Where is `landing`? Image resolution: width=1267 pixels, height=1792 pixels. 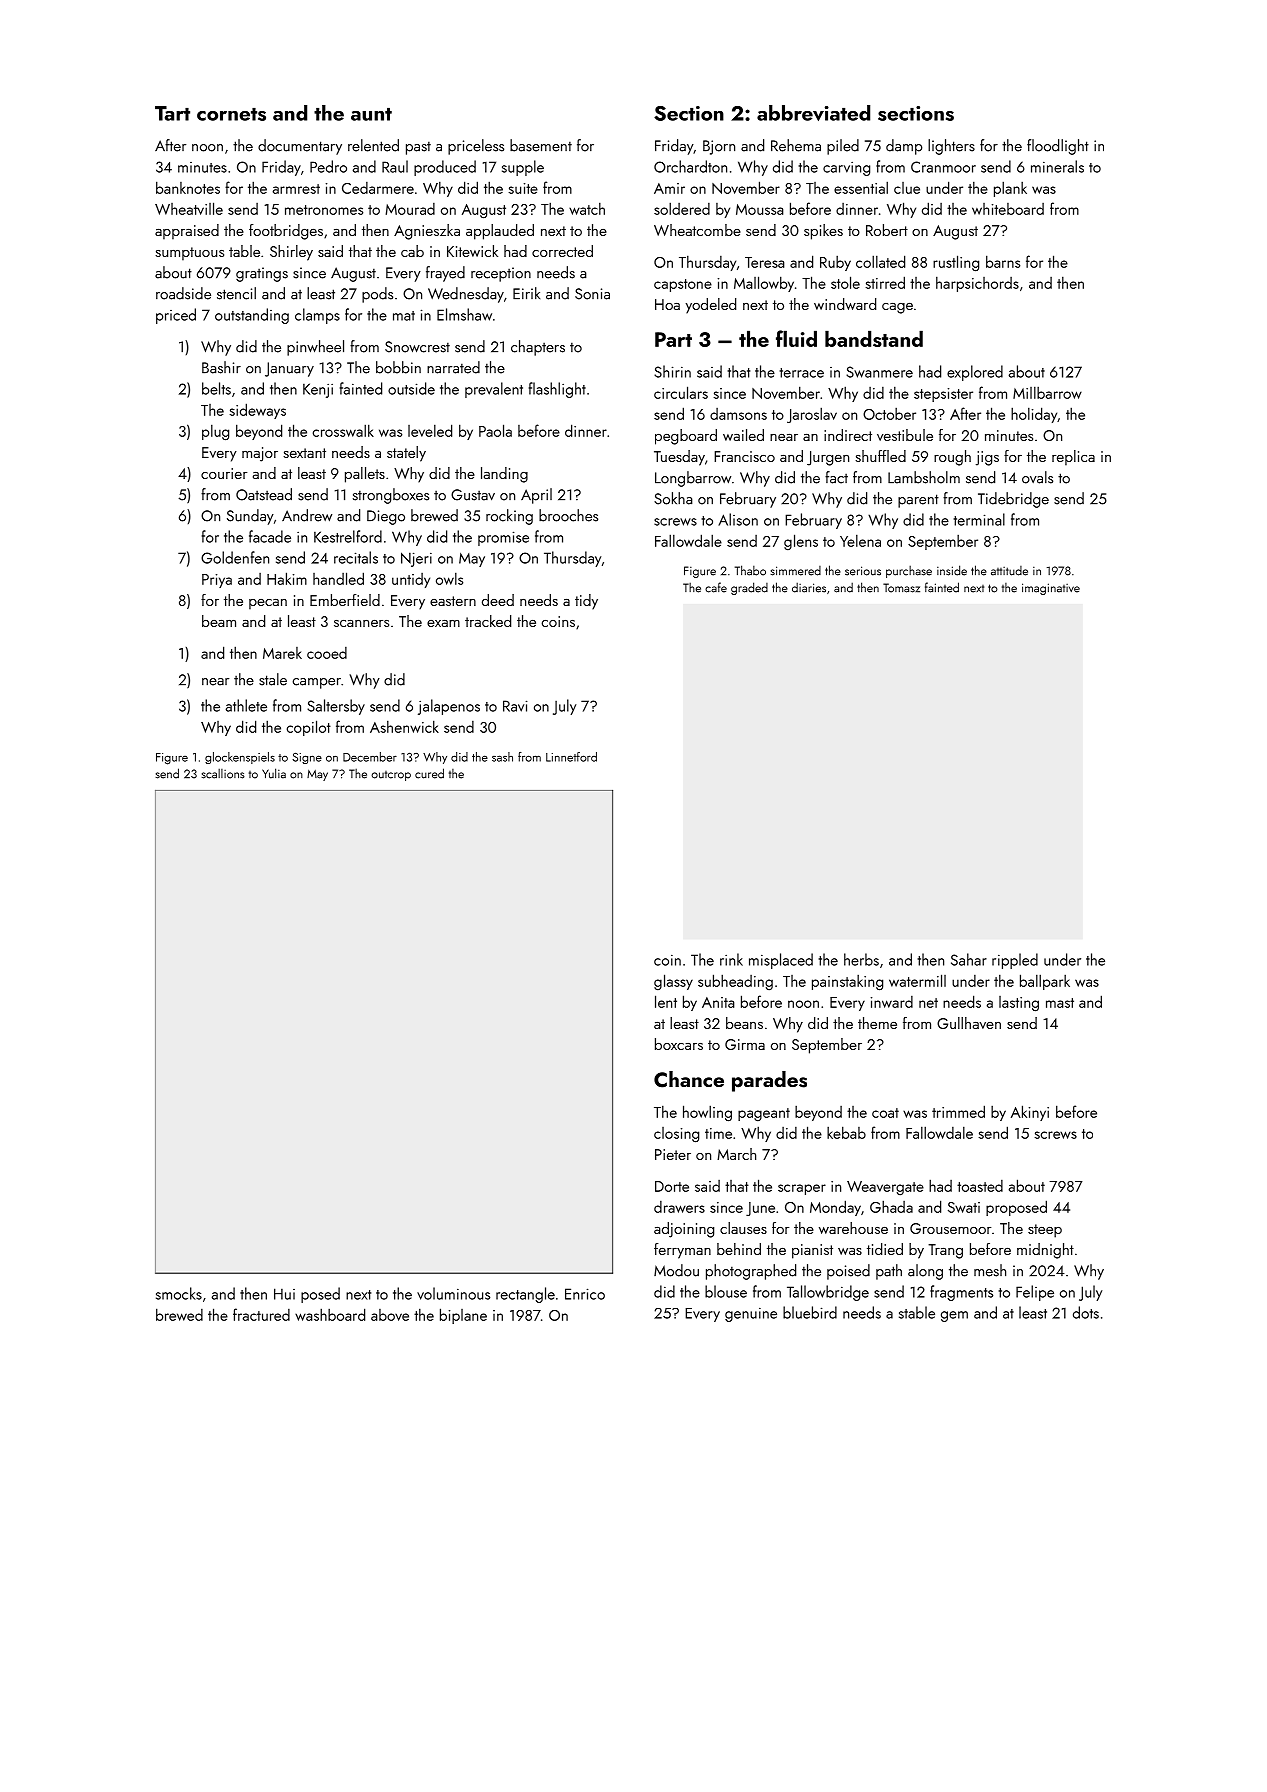
landing is located at coordinates (504, 475).
